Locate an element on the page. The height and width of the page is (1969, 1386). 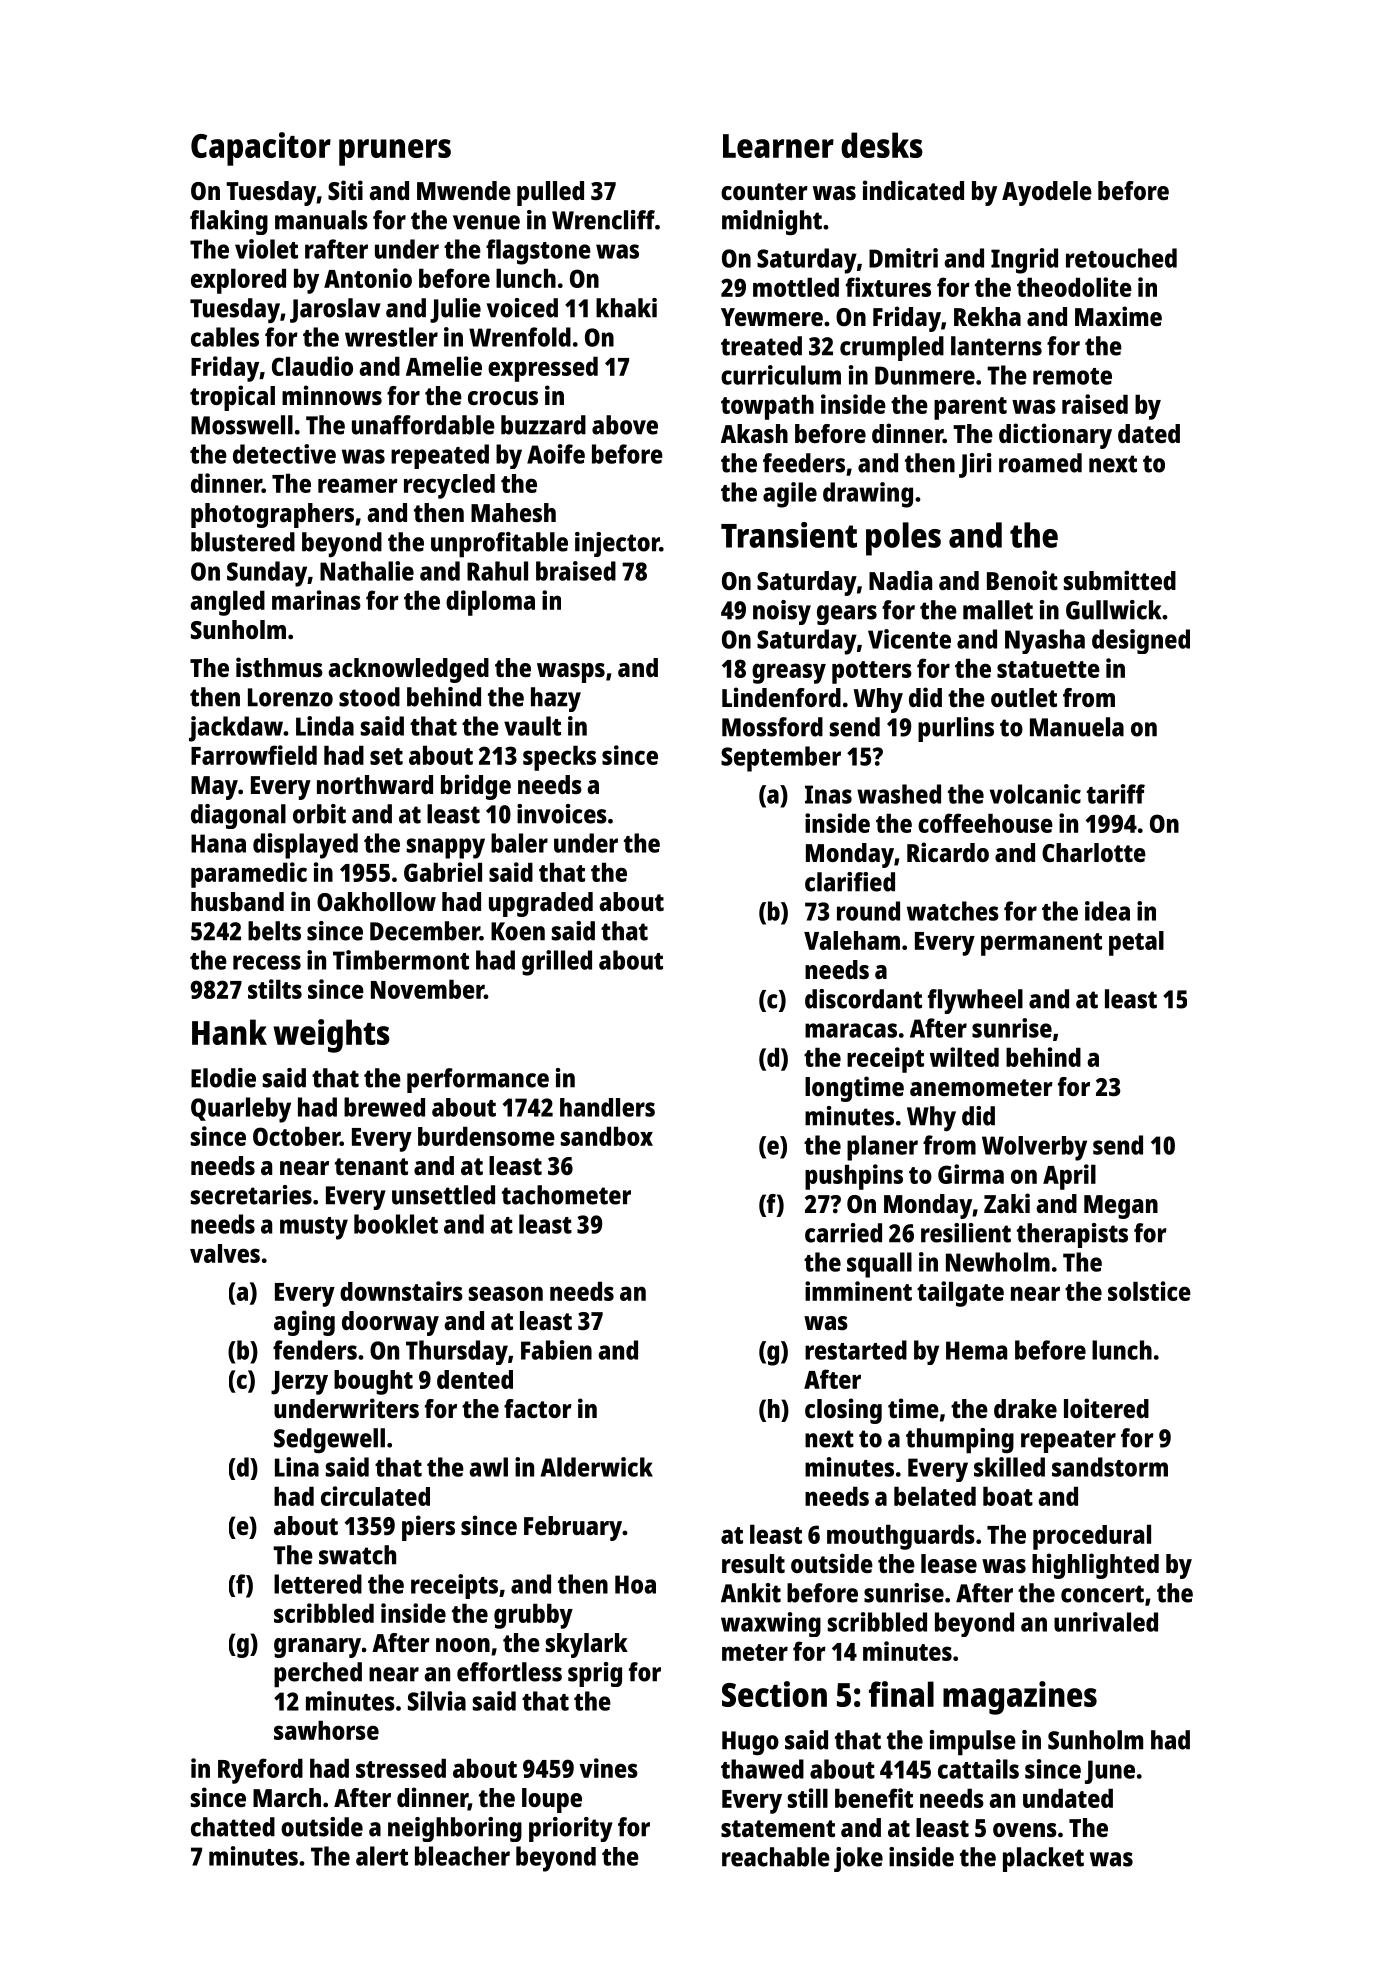
Mwende is located at coordinates (464, 190).
